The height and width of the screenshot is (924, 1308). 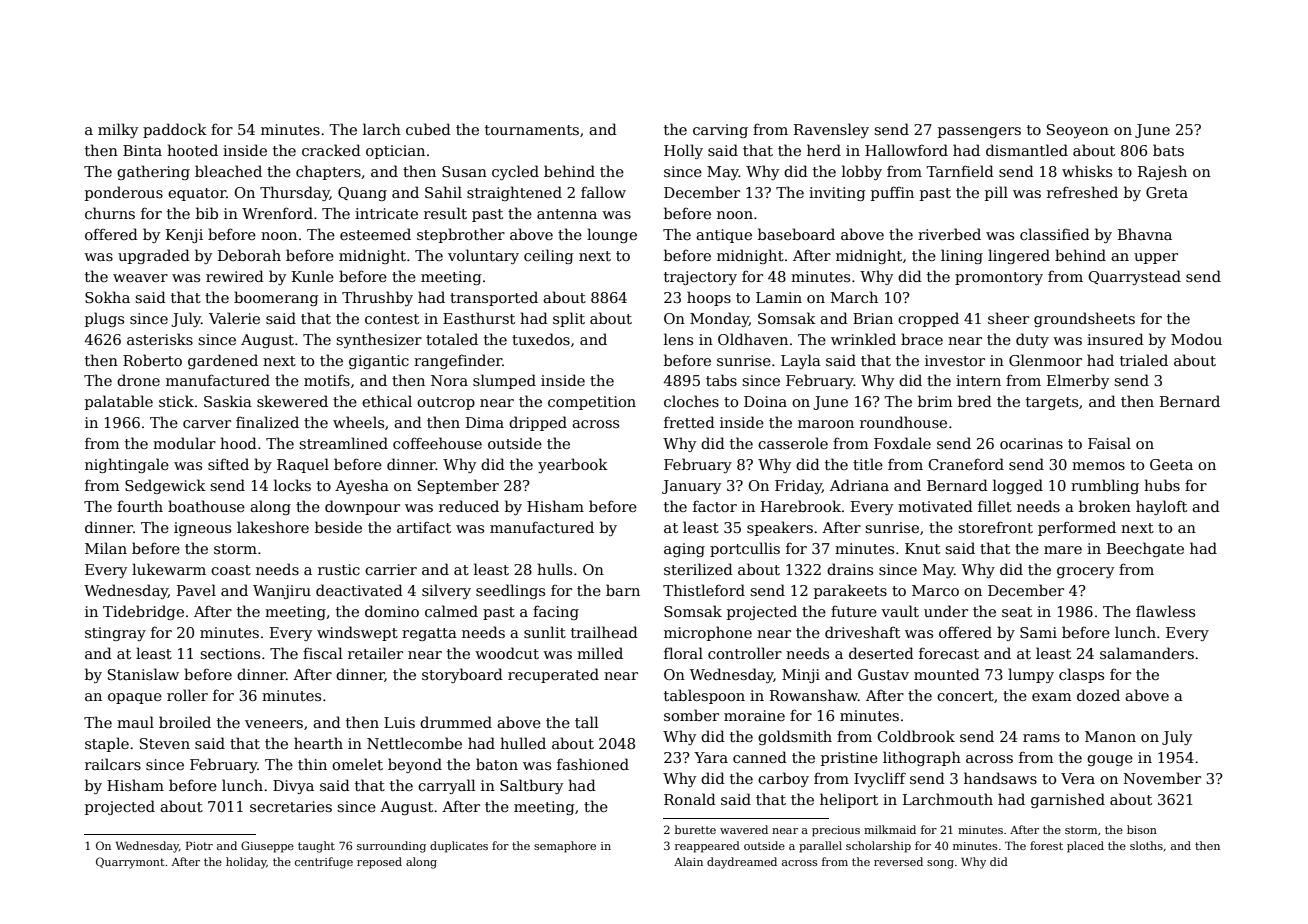 I want to click on tournaments, so click(x=532, y=130).
